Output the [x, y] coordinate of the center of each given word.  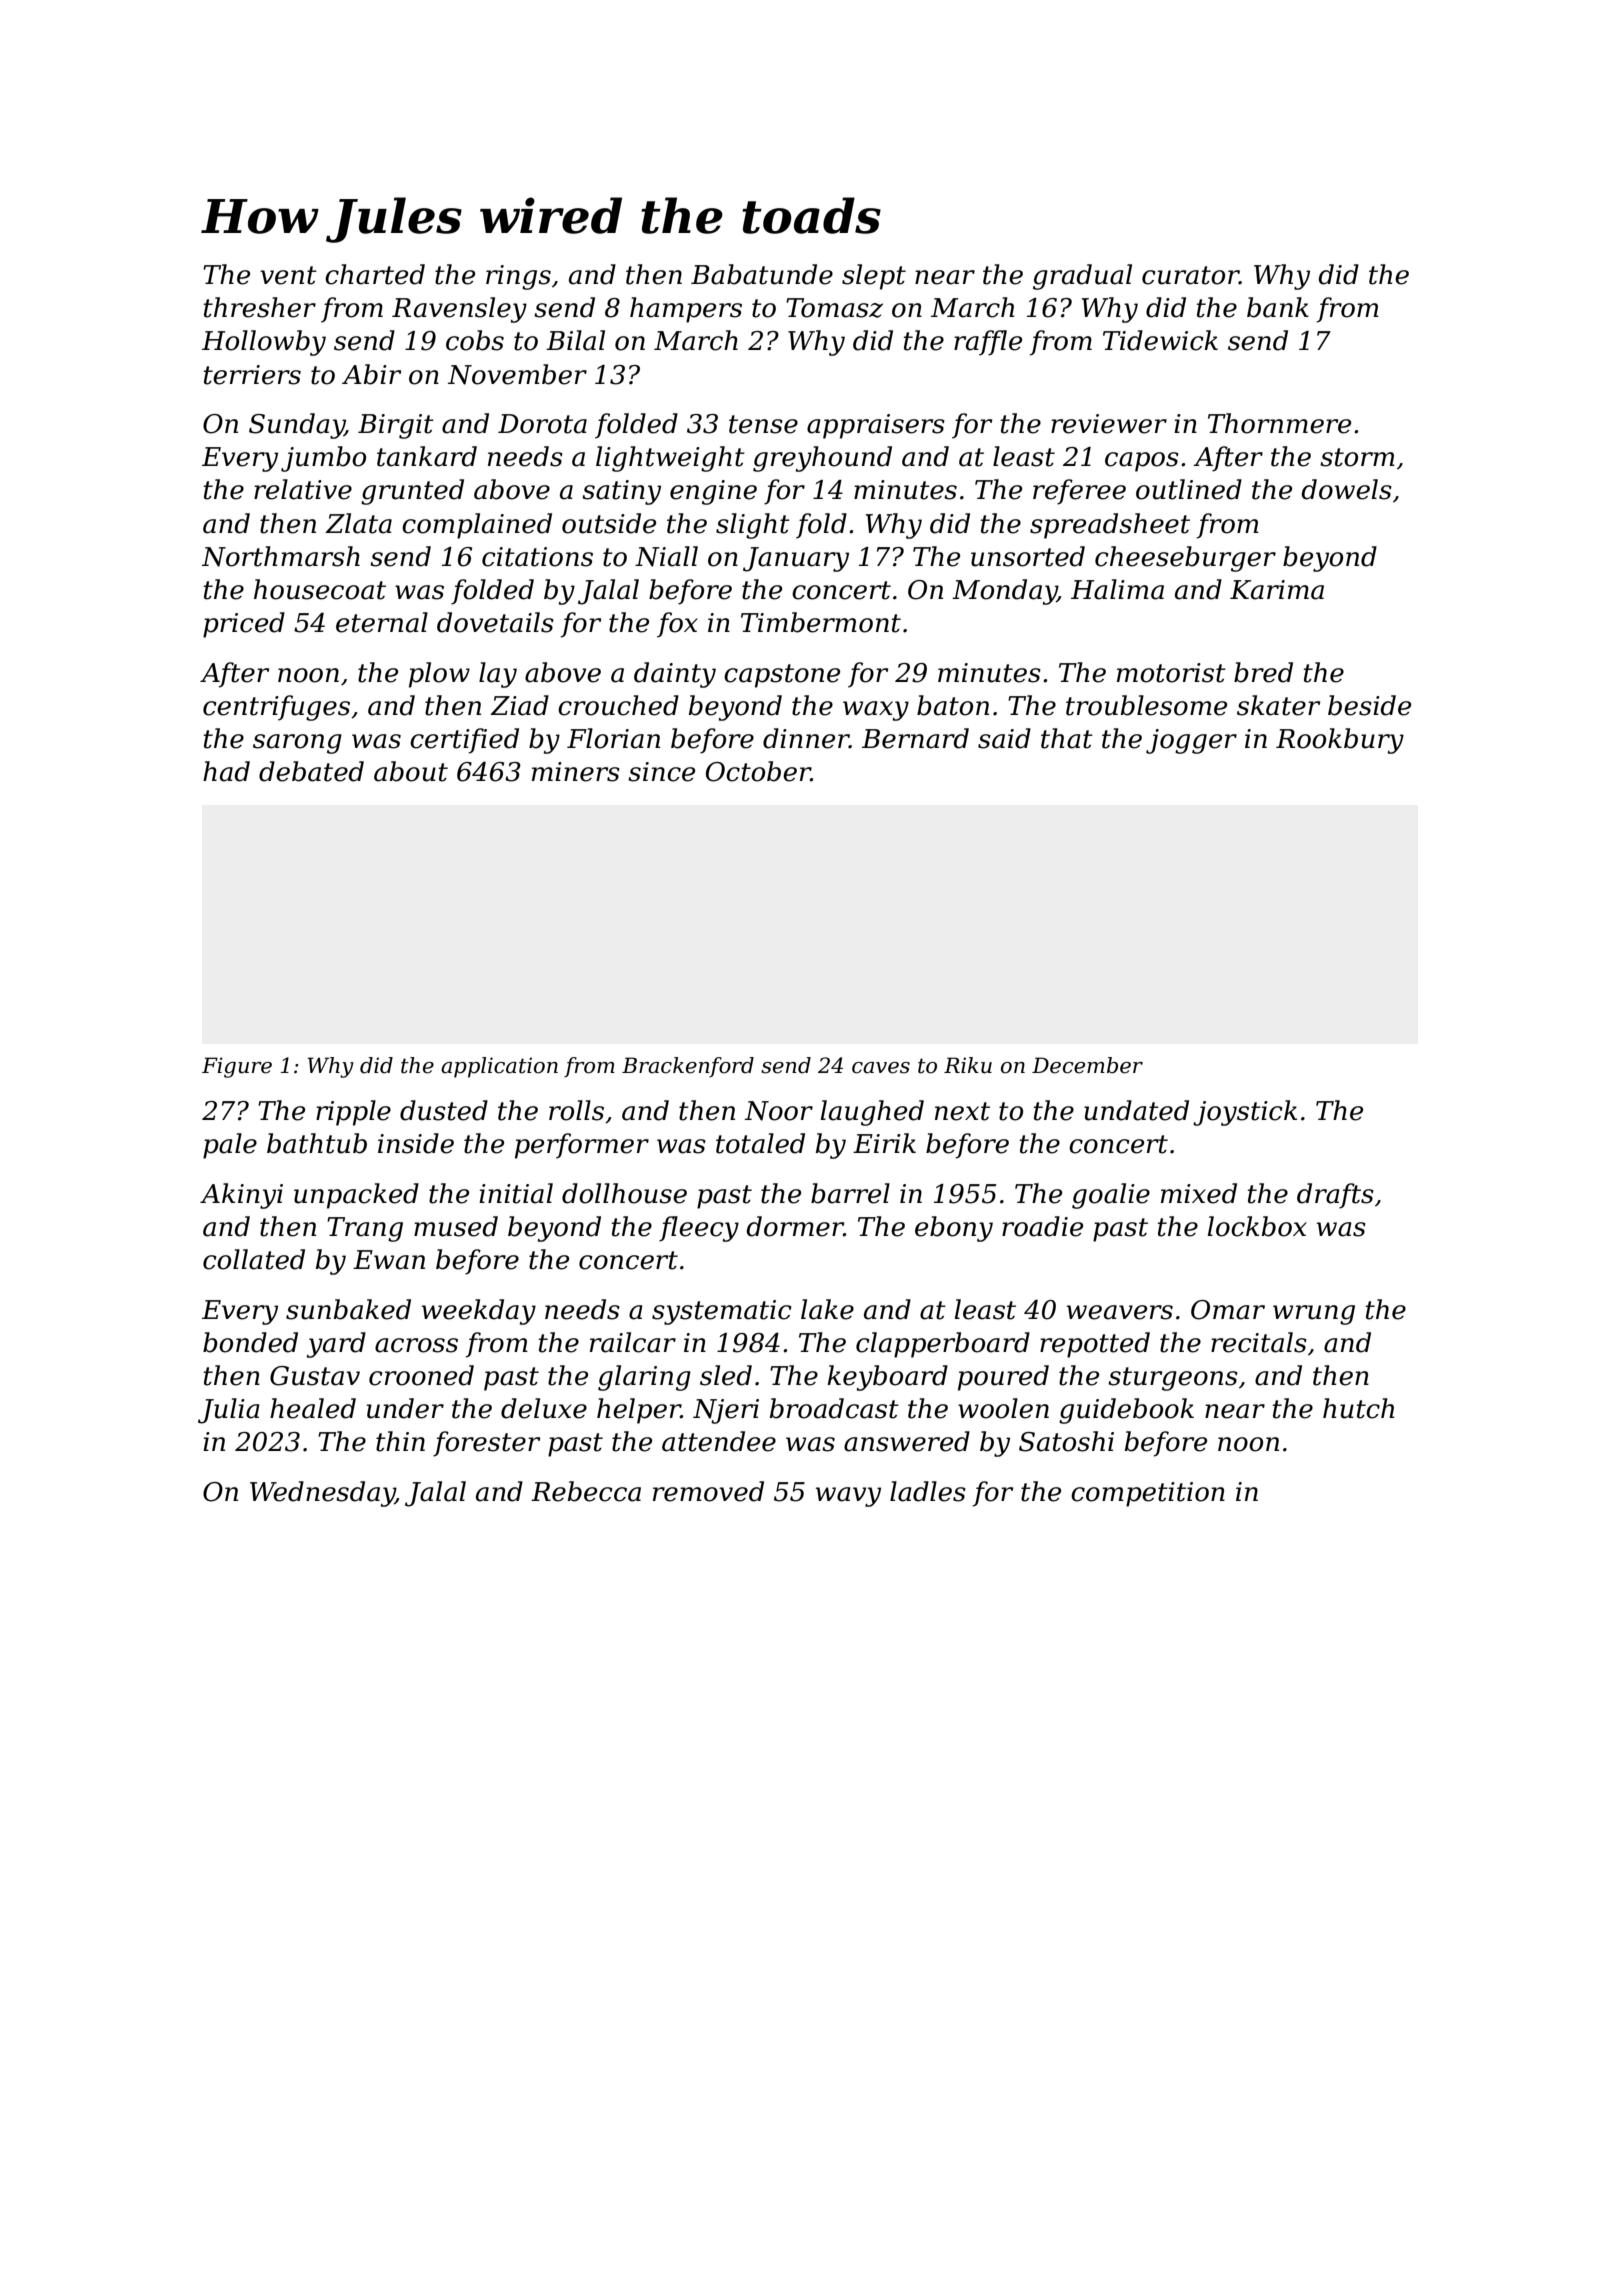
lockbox [1257, 1226]
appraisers [876, 426]
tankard [427, 456]
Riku [968, 1065]
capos [1142, 462]
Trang [365, 1229]
